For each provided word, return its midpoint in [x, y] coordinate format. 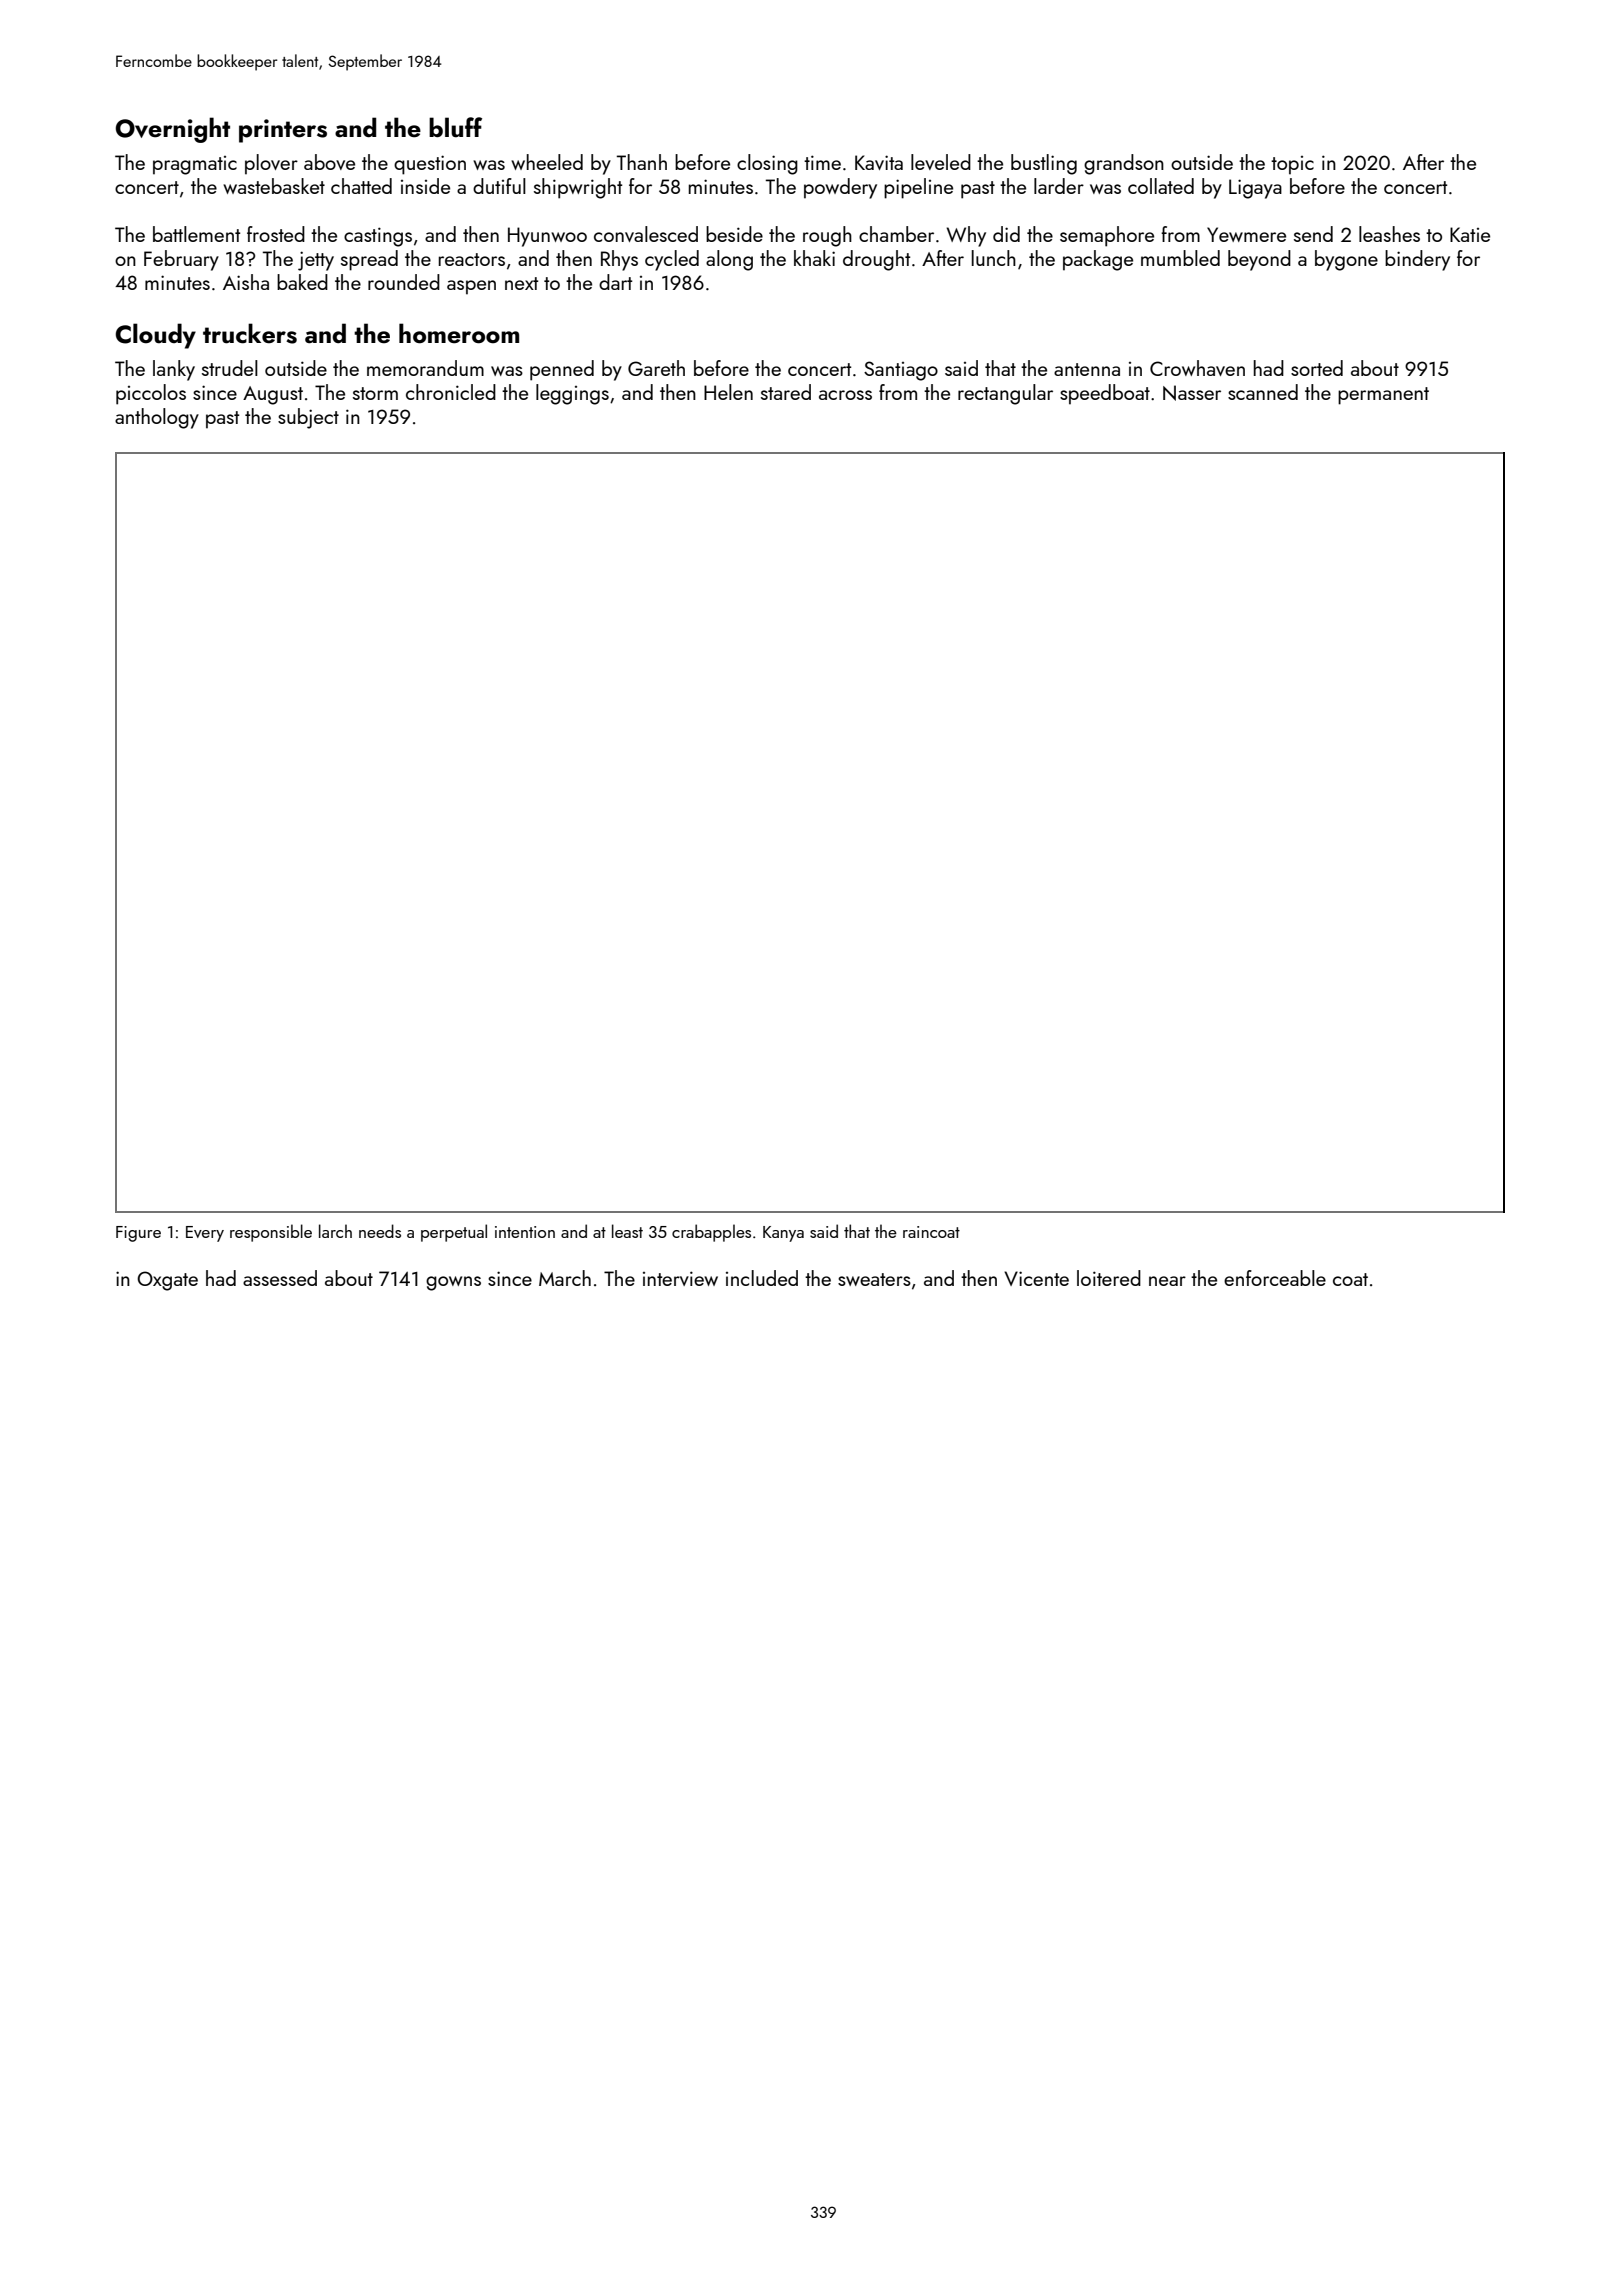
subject [308, 418]
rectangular [1005, 394]
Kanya [783, 1234]
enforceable [1275, 1278]
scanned [1263, 392]
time [822, 162]
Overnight [173, 130]
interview [680, 1278]
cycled [672, 260]
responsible [271, 1233]
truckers [250, 333]
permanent [1383, 396]
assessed [280, 1278]
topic [1292, 165]
